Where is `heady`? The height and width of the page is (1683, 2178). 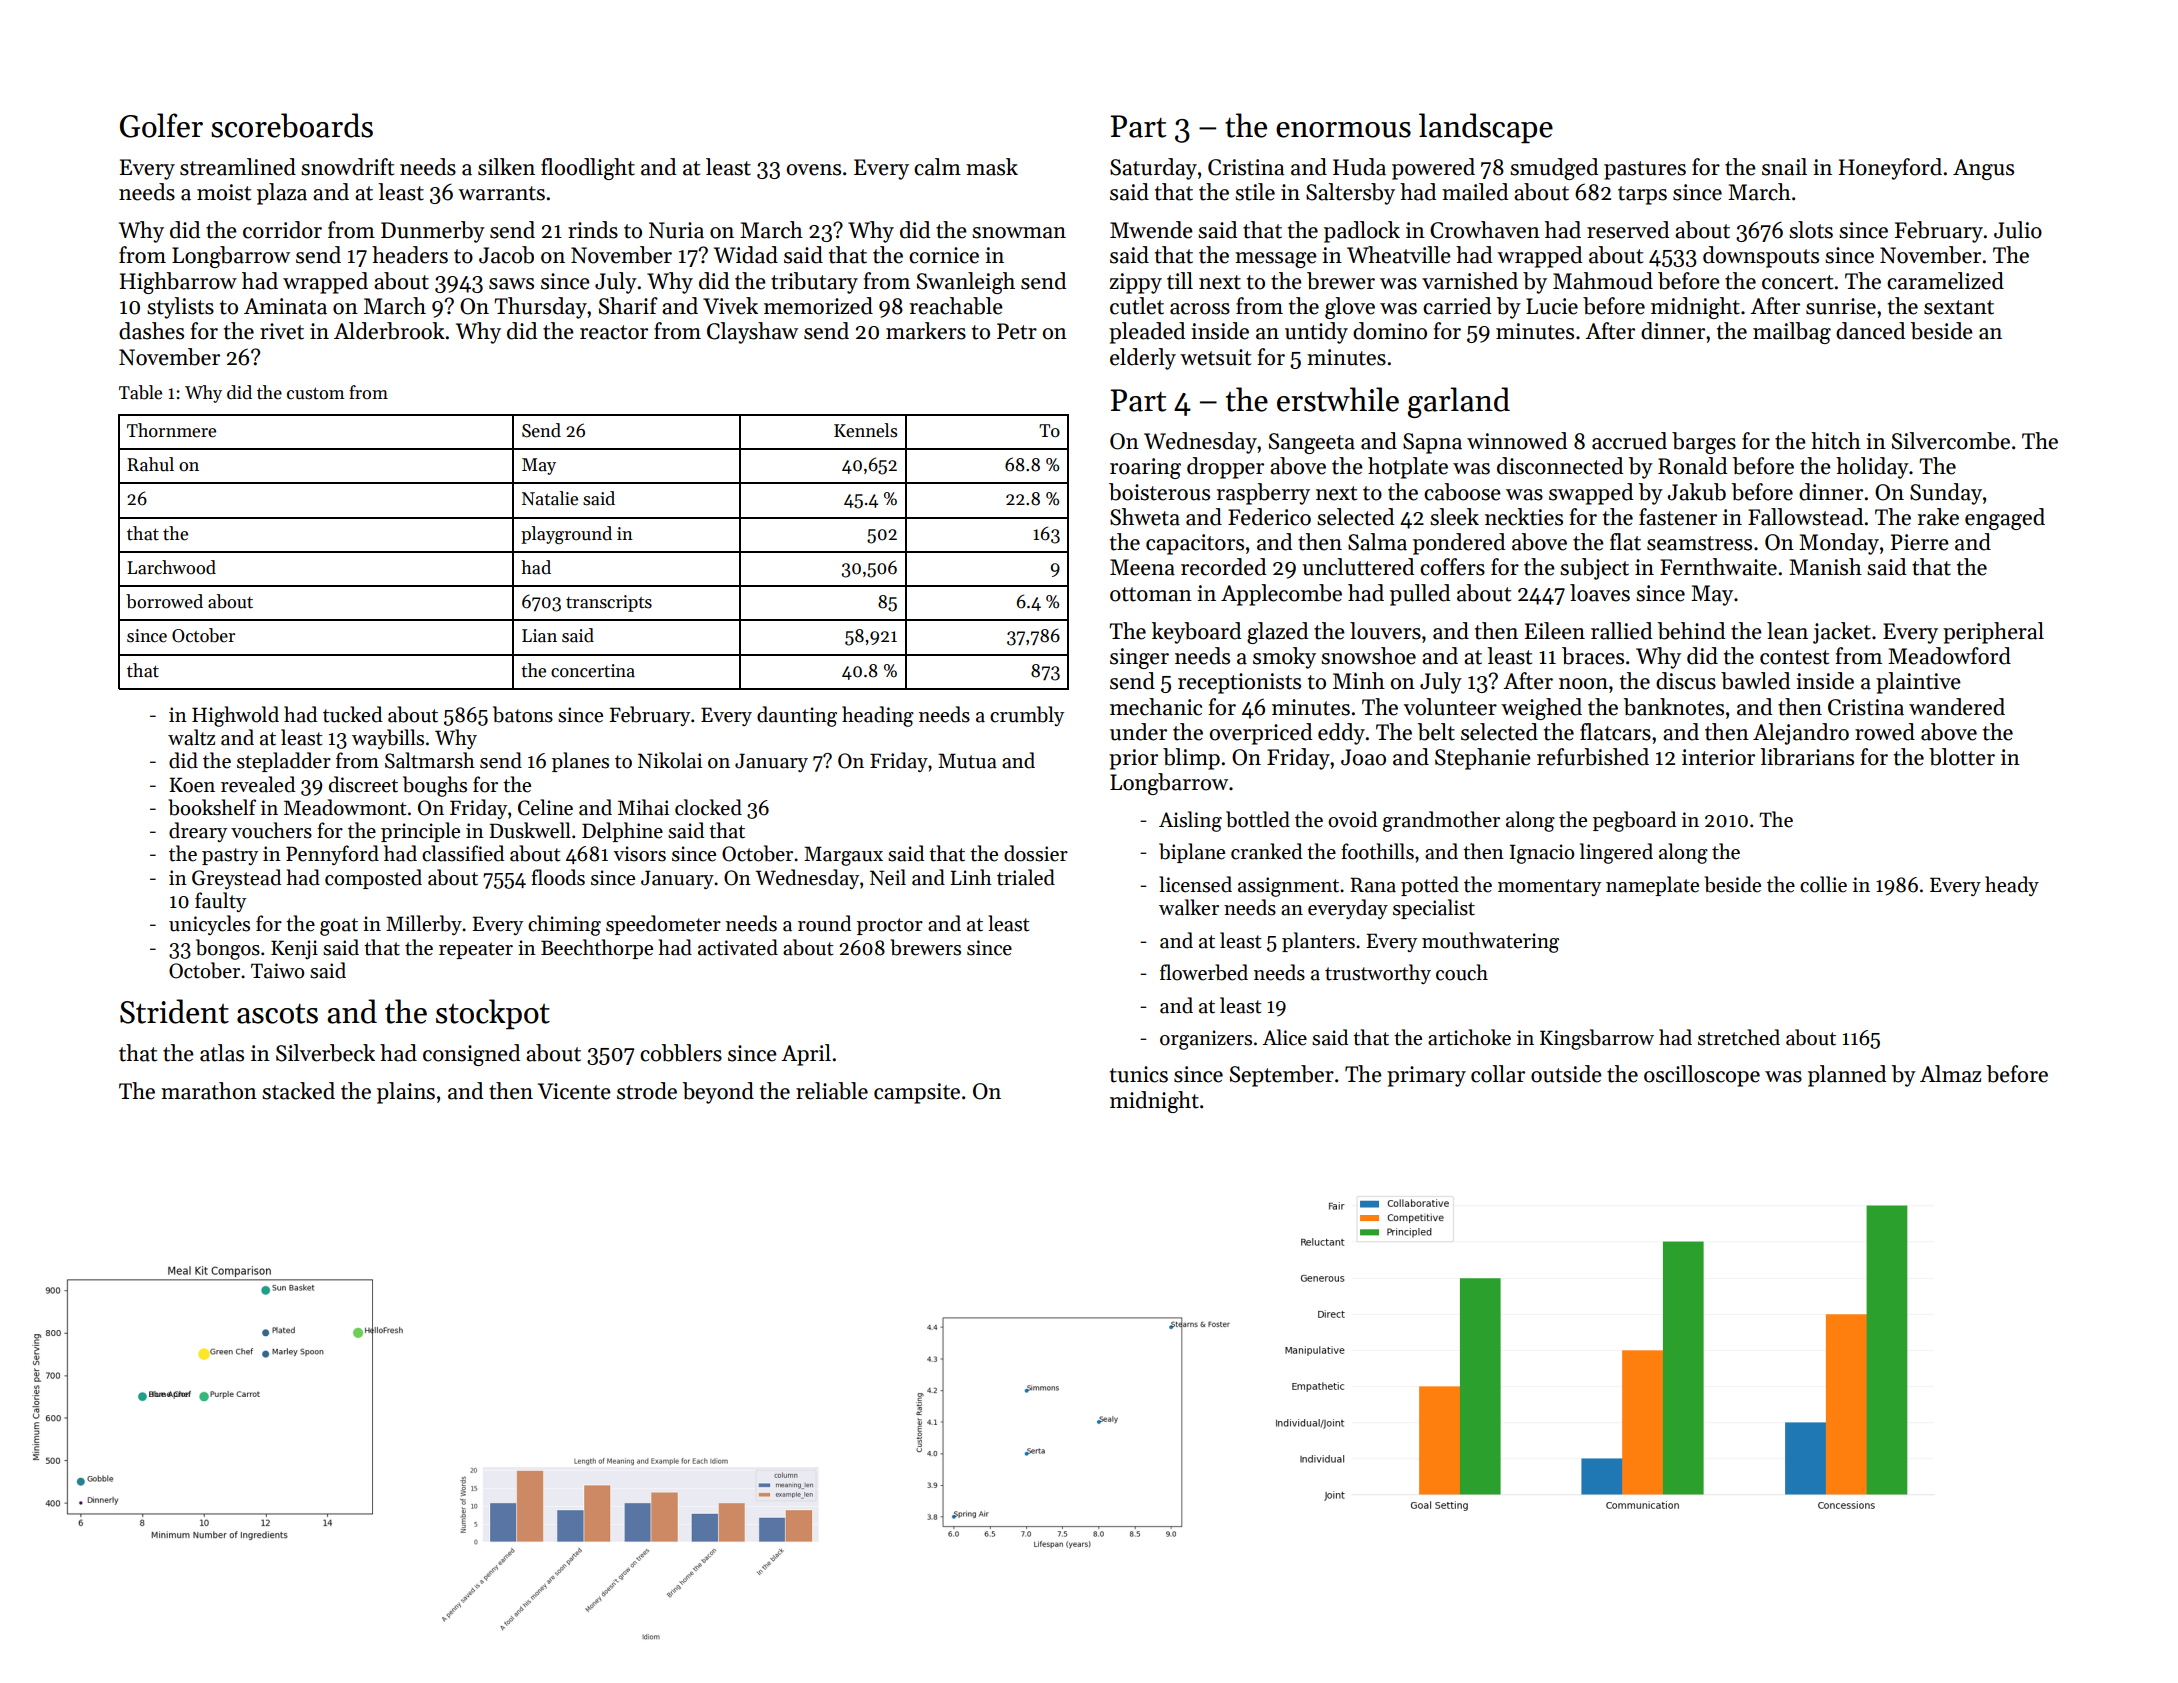
heady is located at coordinates (2012, 886).
